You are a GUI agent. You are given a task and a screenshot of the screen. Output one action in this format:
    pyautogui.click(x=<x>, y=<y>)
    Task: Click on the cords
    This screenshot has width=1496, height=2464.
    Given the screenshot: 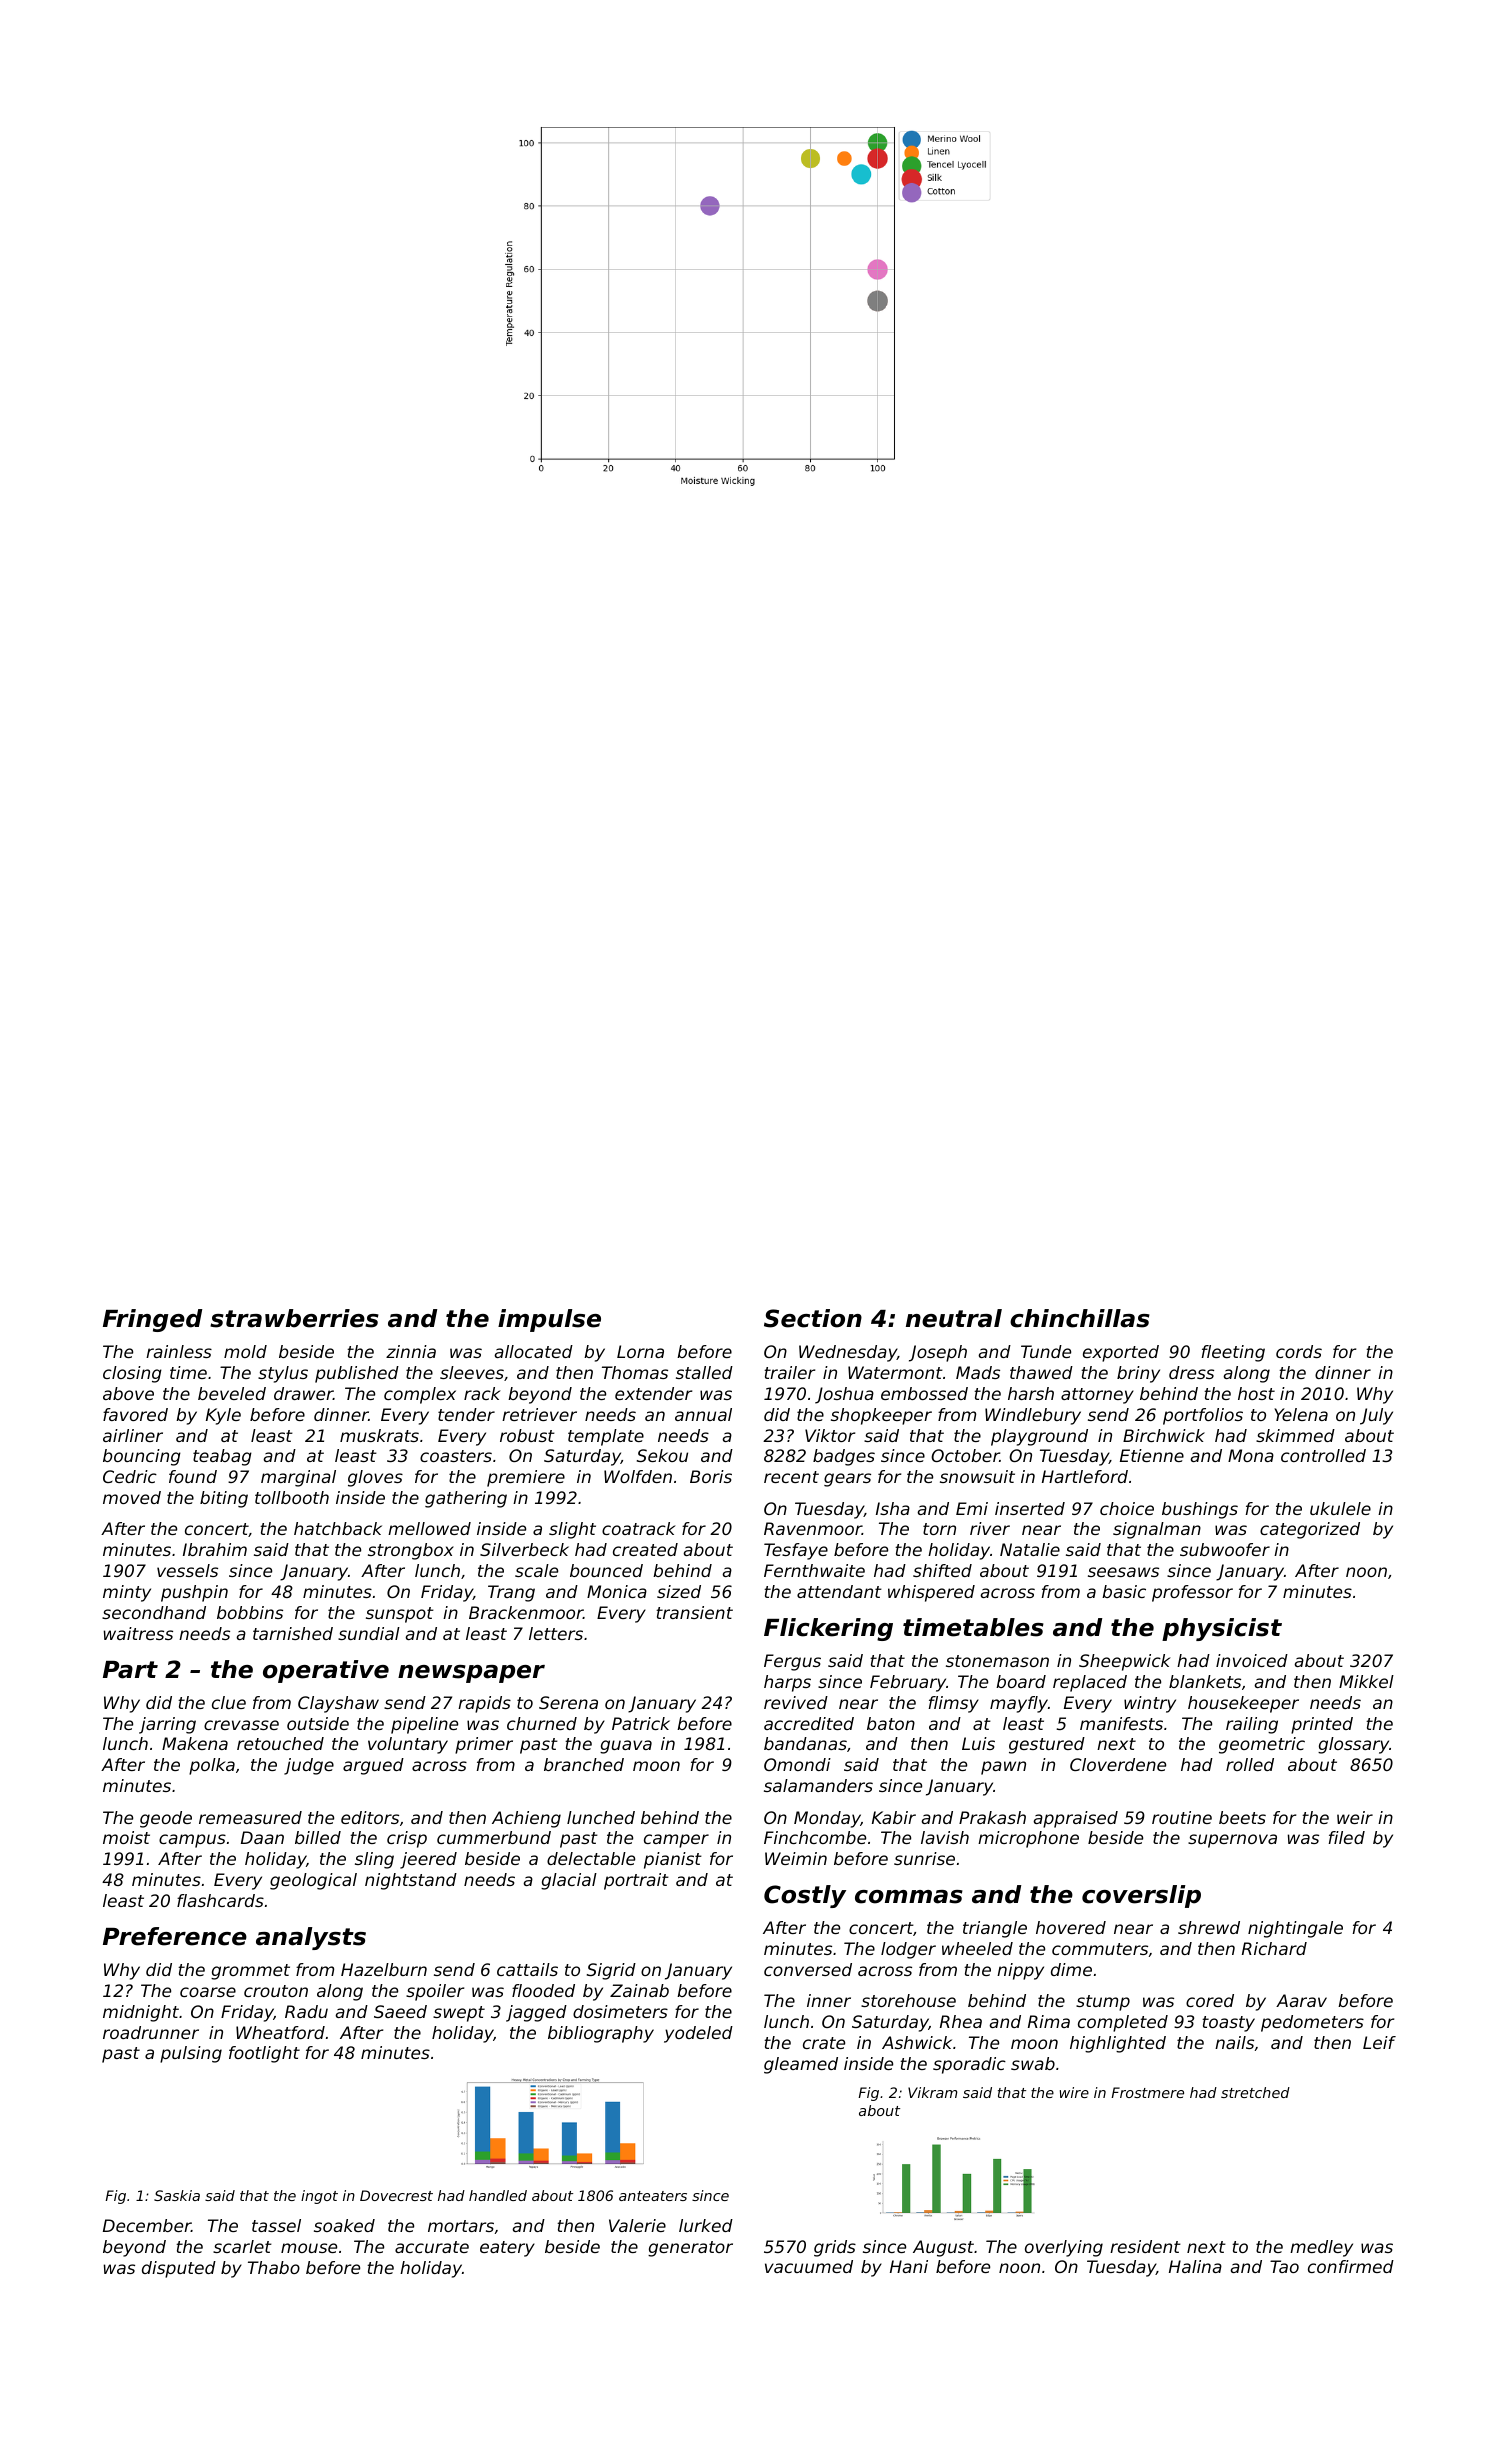 What is the action you would take?
    pyautogui.click(x=1299, y=1351)
